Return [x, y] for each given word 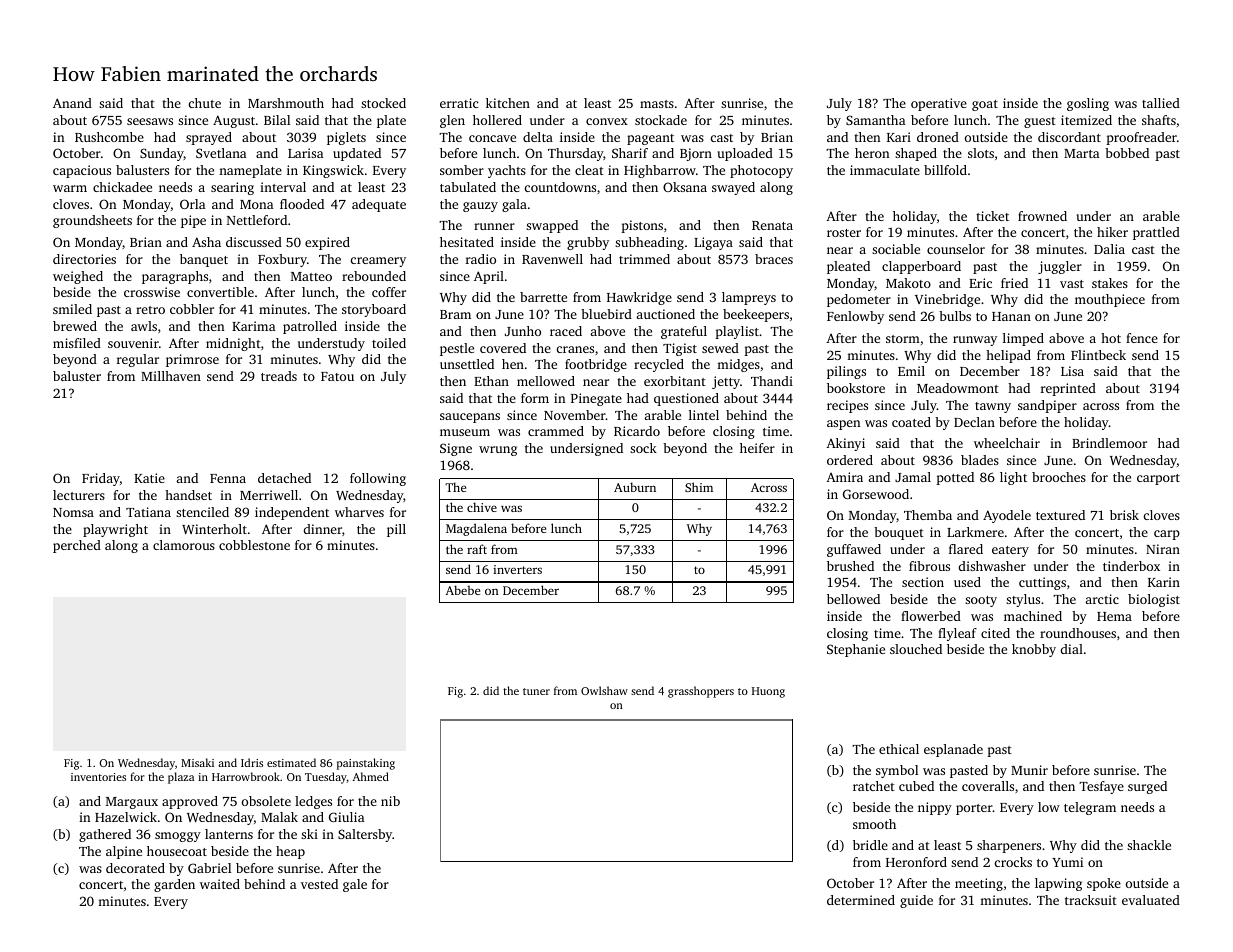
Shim [699, 487]
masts [657, 104]
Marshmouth [286, 103]
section [923, 582]
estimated [291, 762]
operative [939, 104]
